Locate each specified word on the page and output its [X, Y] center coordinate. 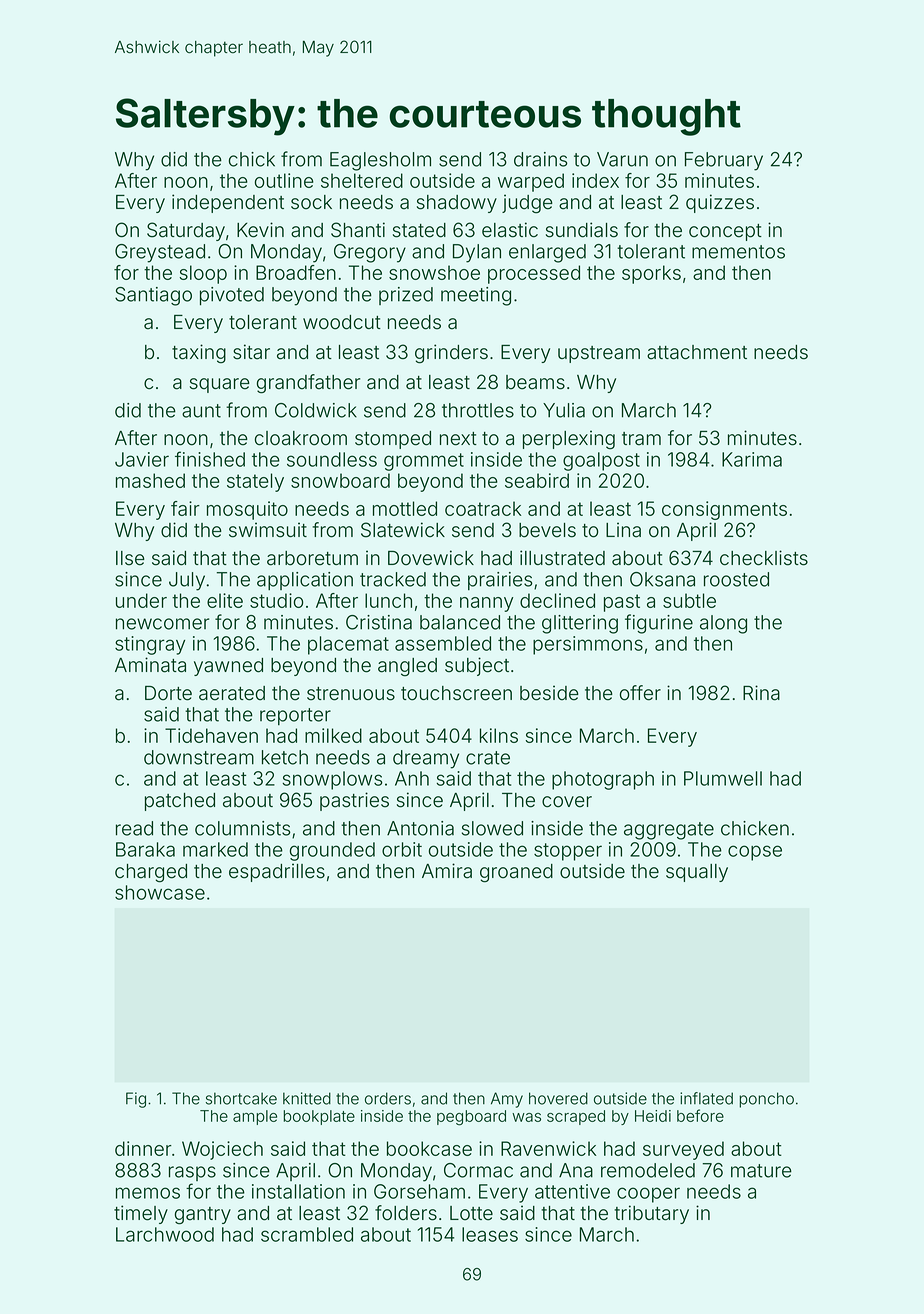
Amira [447, 871]
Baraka [145, 849]
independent [228, 203]
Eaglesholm [380, 161]
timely [141, 1214]
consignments [724, 510]
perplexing [569, 439]
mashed [150, 480]
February [724, 161]
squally [697, 873]
